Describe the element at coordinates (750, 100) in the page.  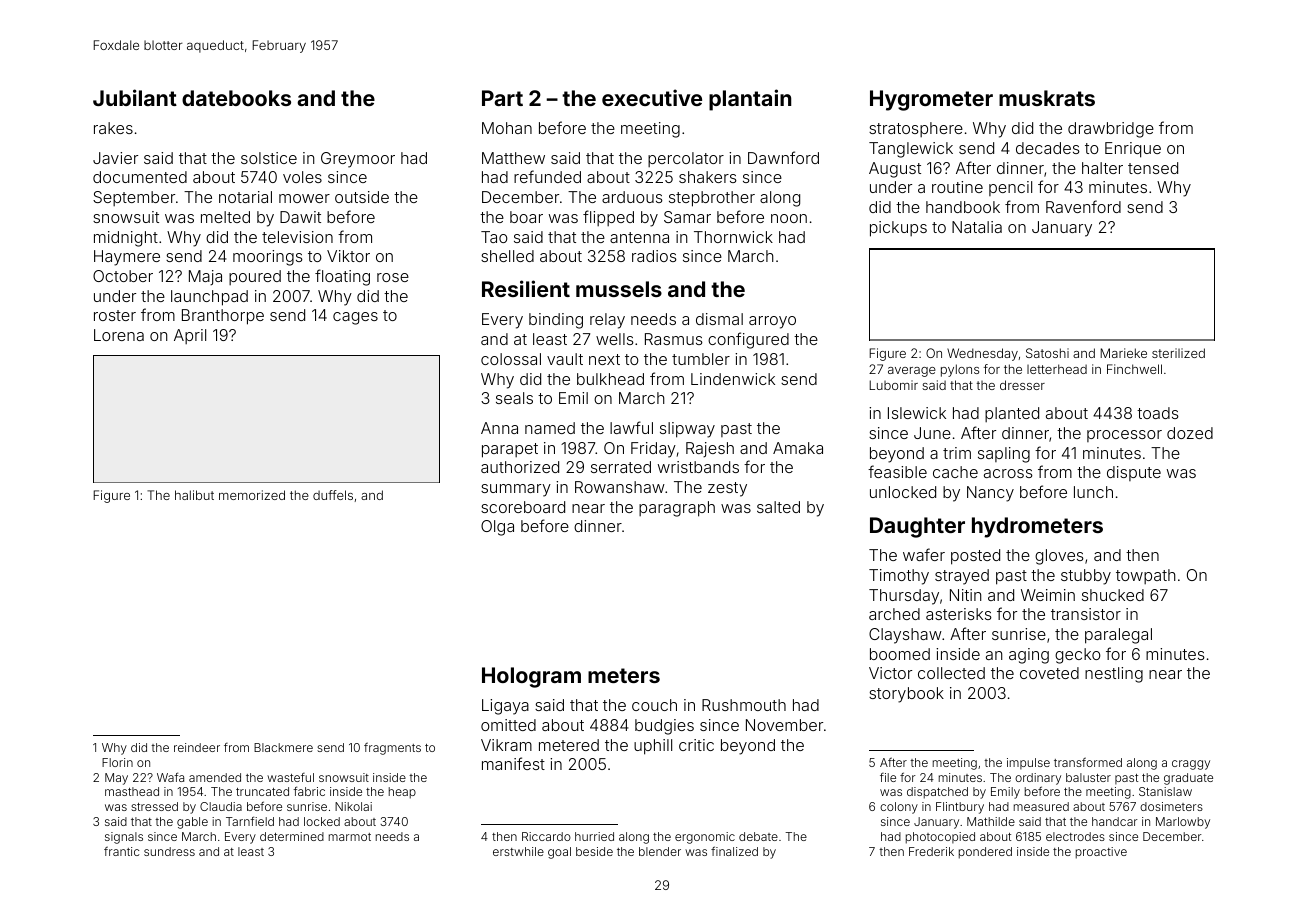
I see `plantain` at that location.
